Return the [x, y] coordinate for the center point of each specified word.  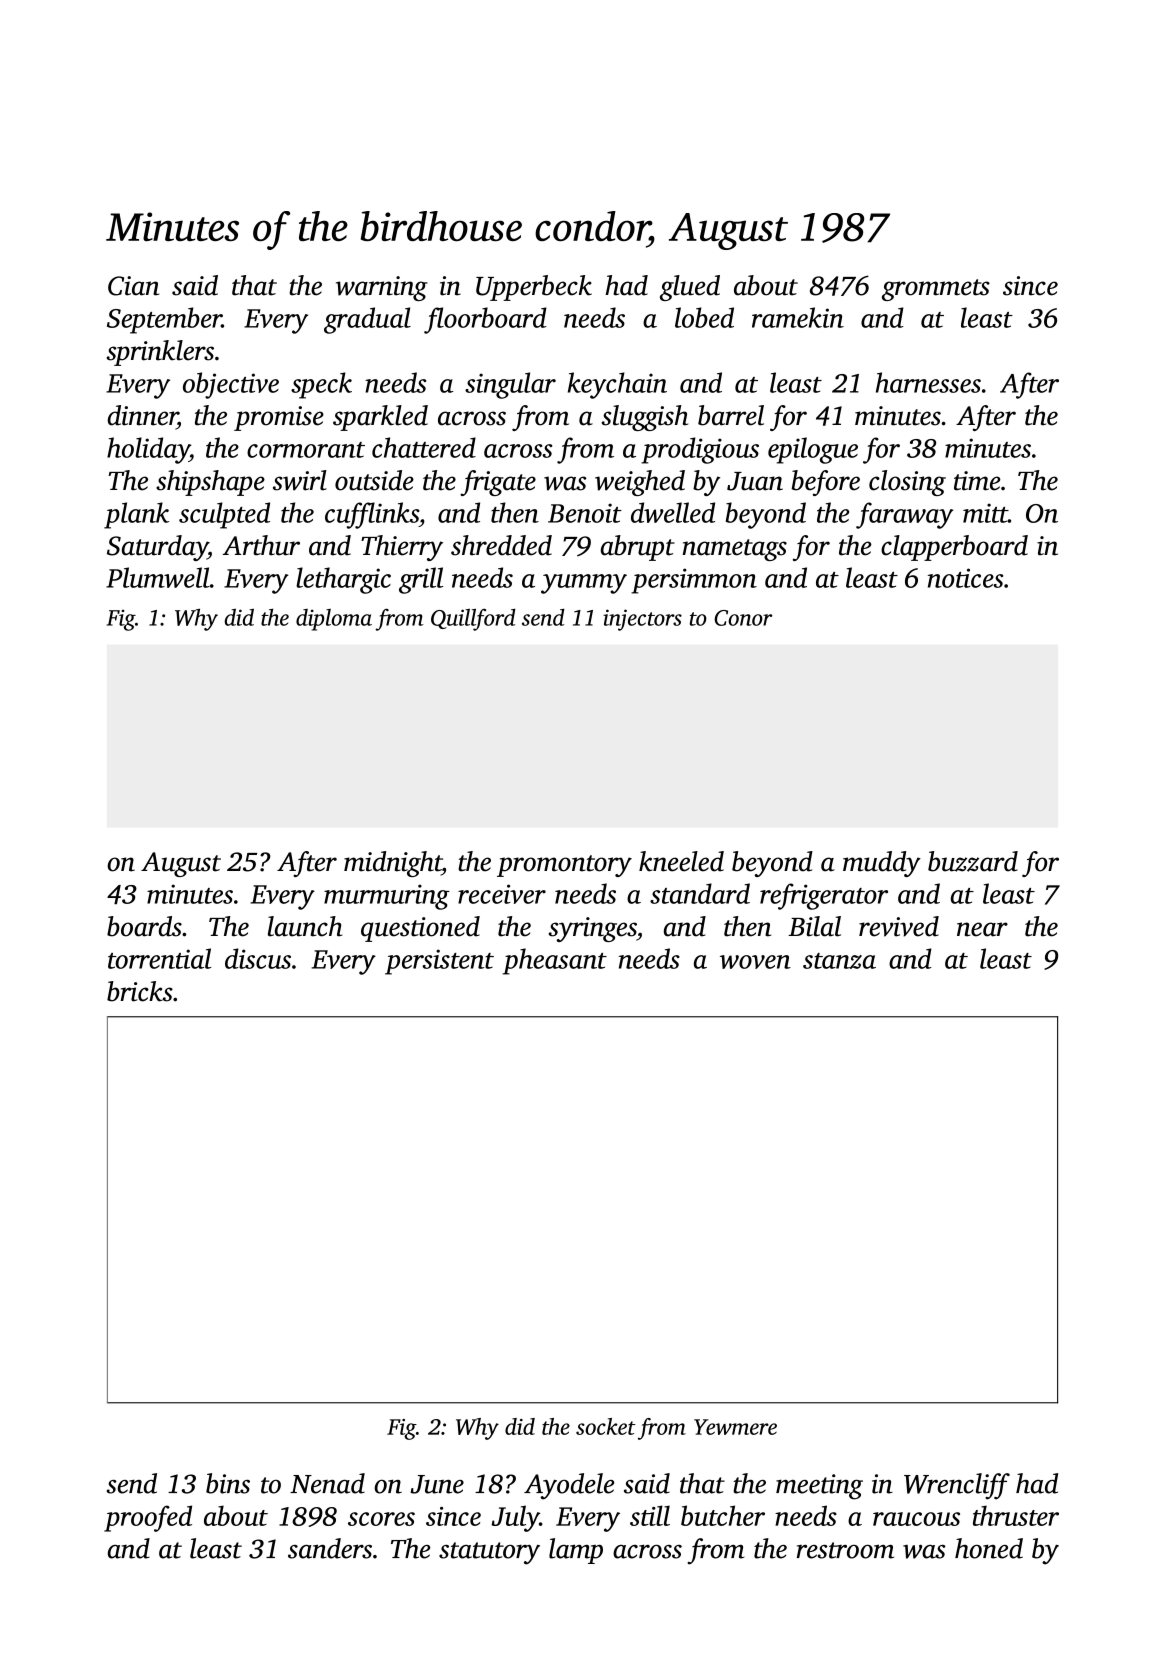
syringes [592, 929]
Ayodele [569, 1486]
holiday [148, 450]
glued [690, 288]
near [982, 929]
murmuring [387, 897]
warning [382, 288]
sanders [330, 1548]
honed [989, 1548]
